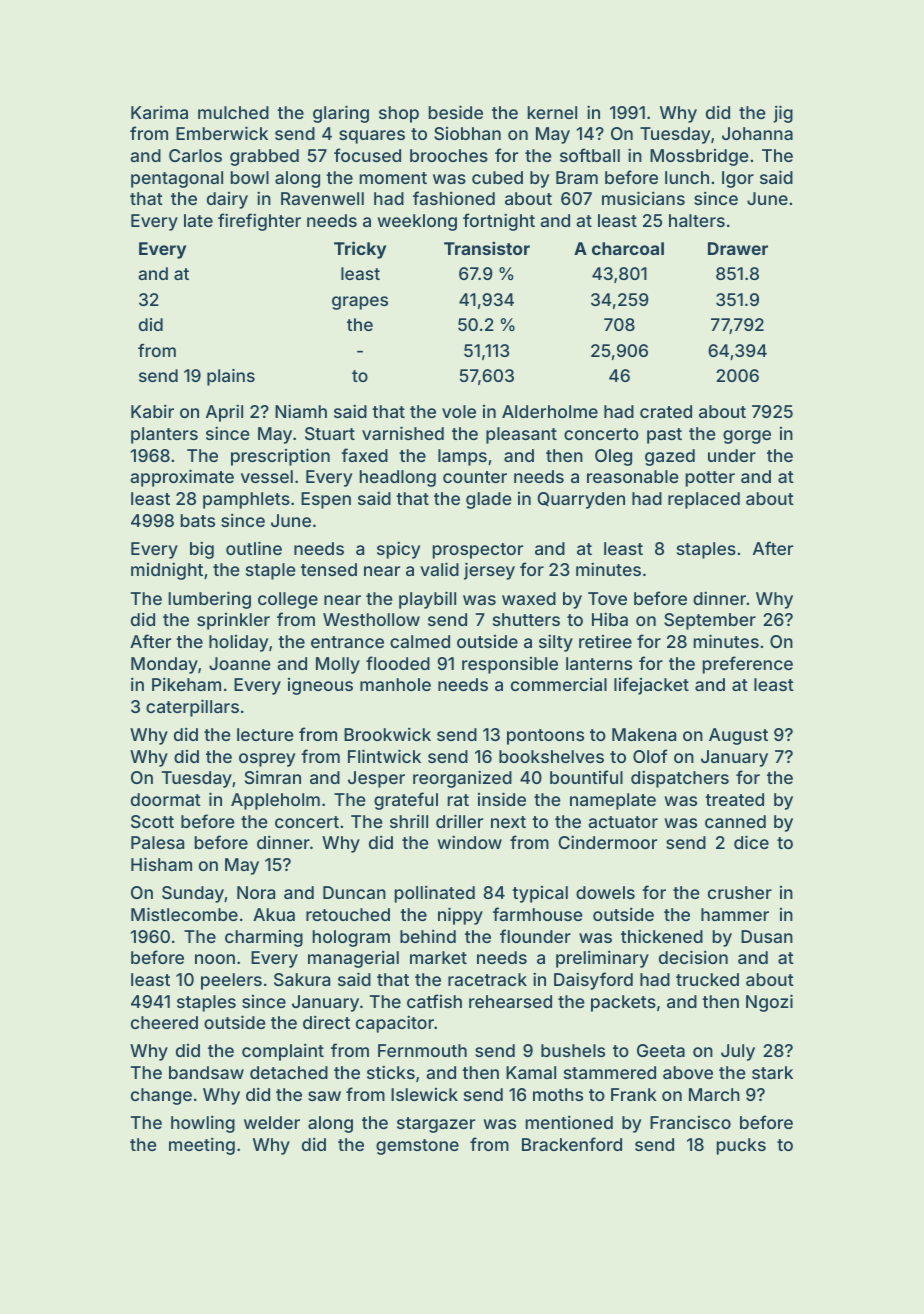 The width and height of the screenshot is (924, 1314). What do you see at coordinates (538, 914) in the screenshot?
I see `farmhouse` at bounding box center [538, 914].
